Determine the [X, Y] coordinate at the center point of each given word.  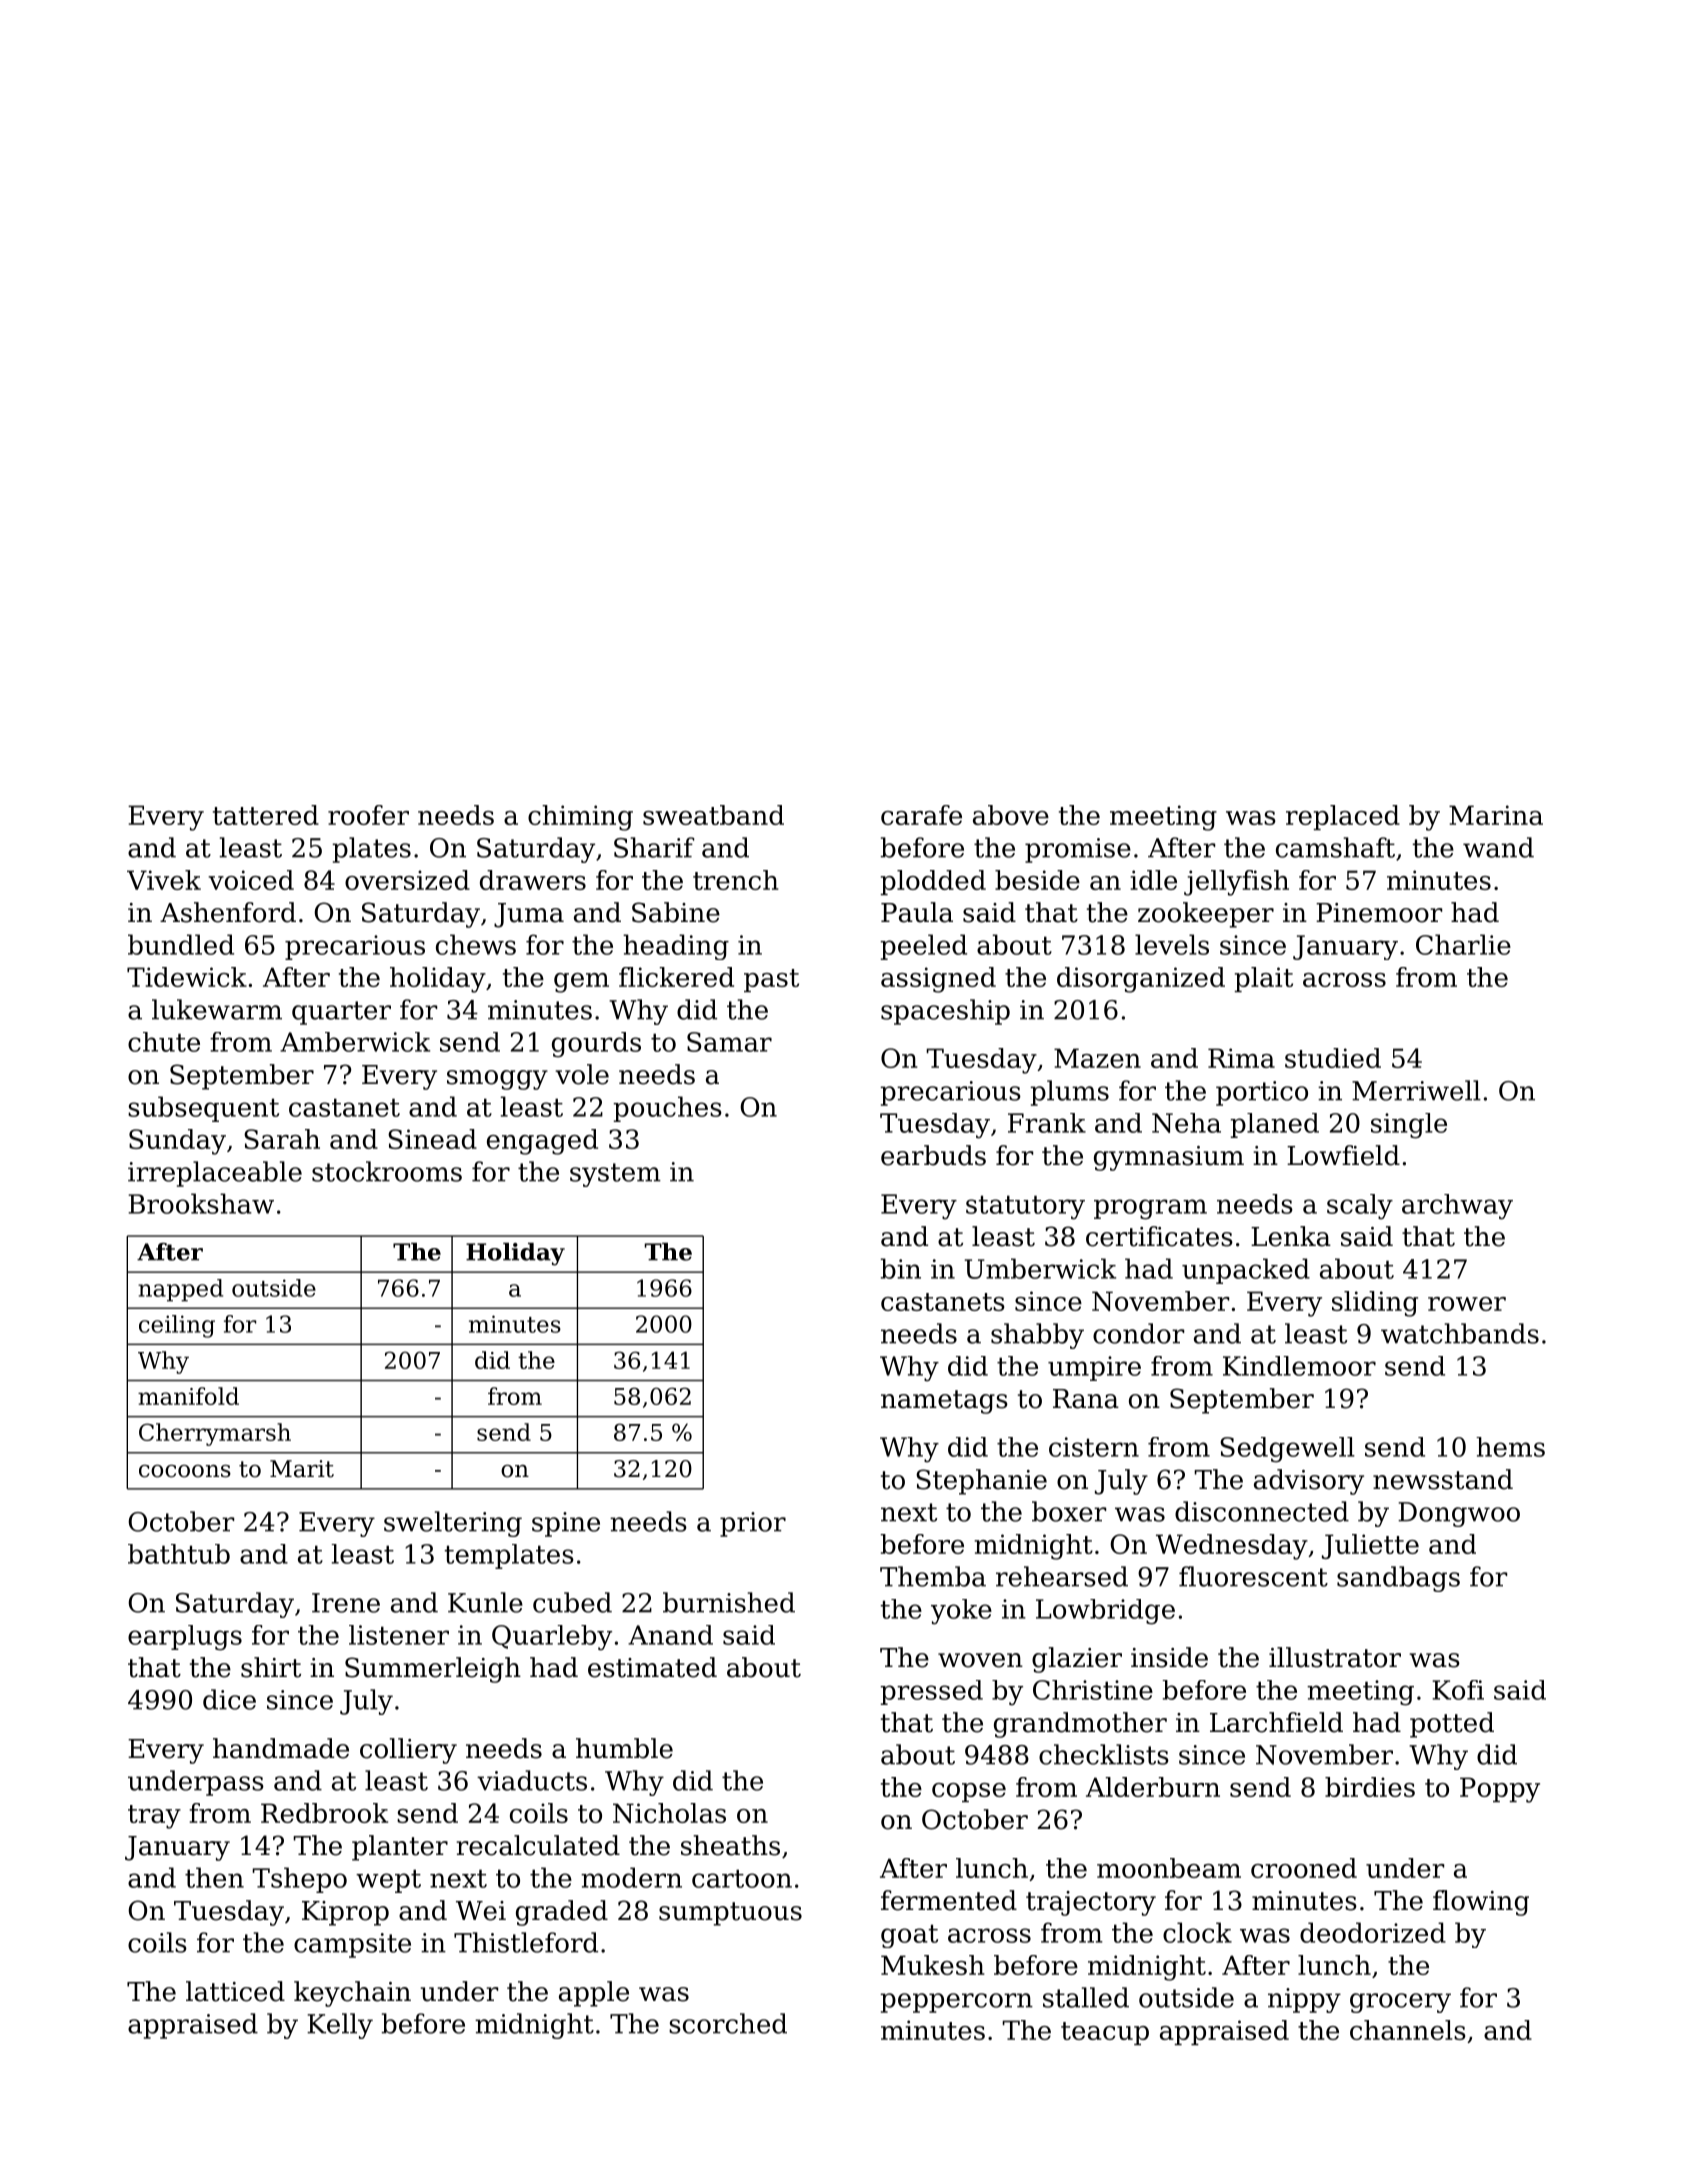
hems [1510, 1447]
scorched [728, 2023]
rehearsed [1062, 1576]
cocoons [185, 1471]
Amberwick [355, 1042]
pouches [667, 1109]
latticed [235, 1991]
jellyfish [1236, 883]
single [1409, 1126]
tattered [266, 815]
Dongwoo [1459, 1514]
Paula [917, 912]
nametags [944, 1402]
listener [399, 1635]
